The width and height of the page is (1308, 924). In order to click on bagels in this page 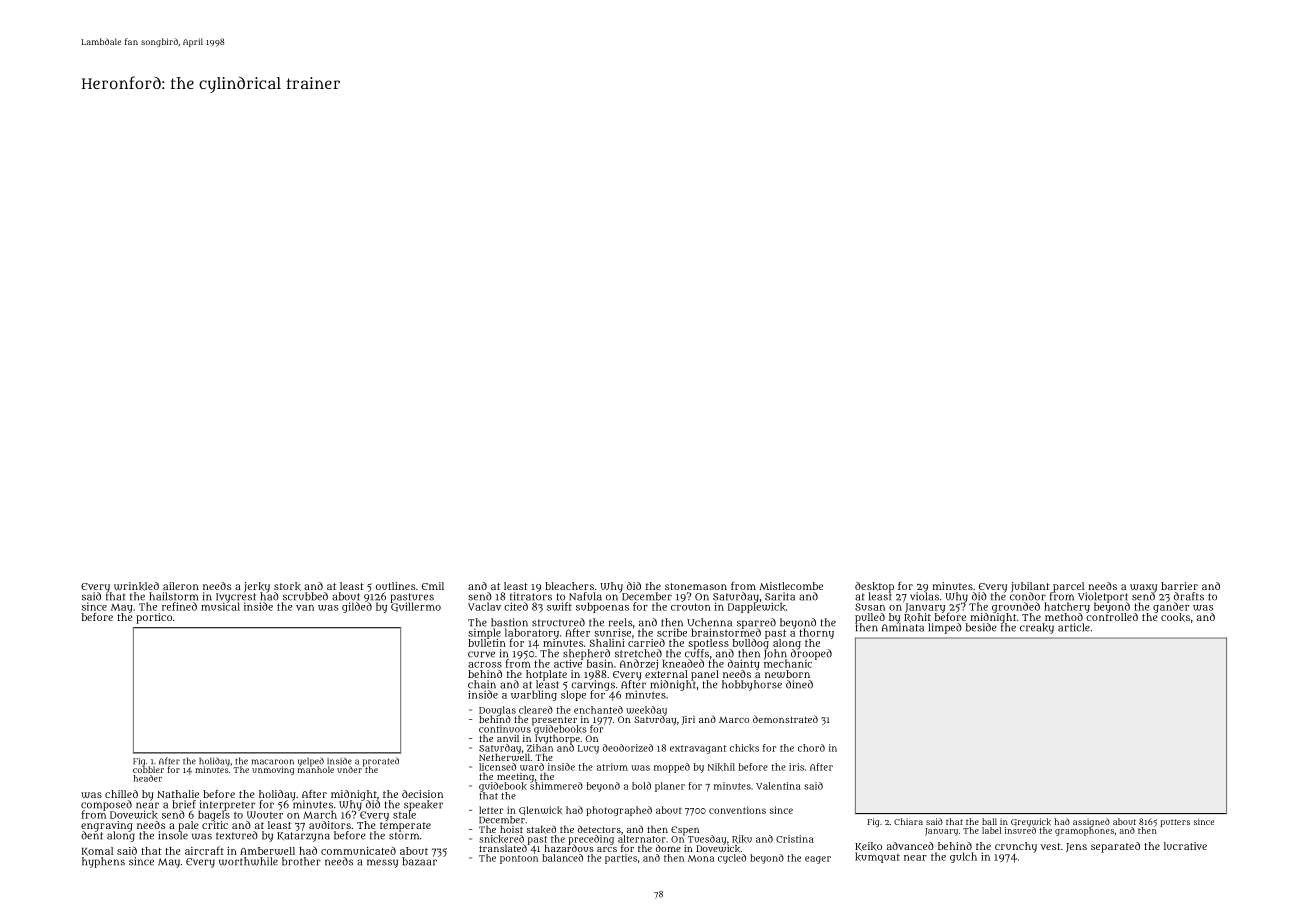, I will do `click(214, 816)`.
